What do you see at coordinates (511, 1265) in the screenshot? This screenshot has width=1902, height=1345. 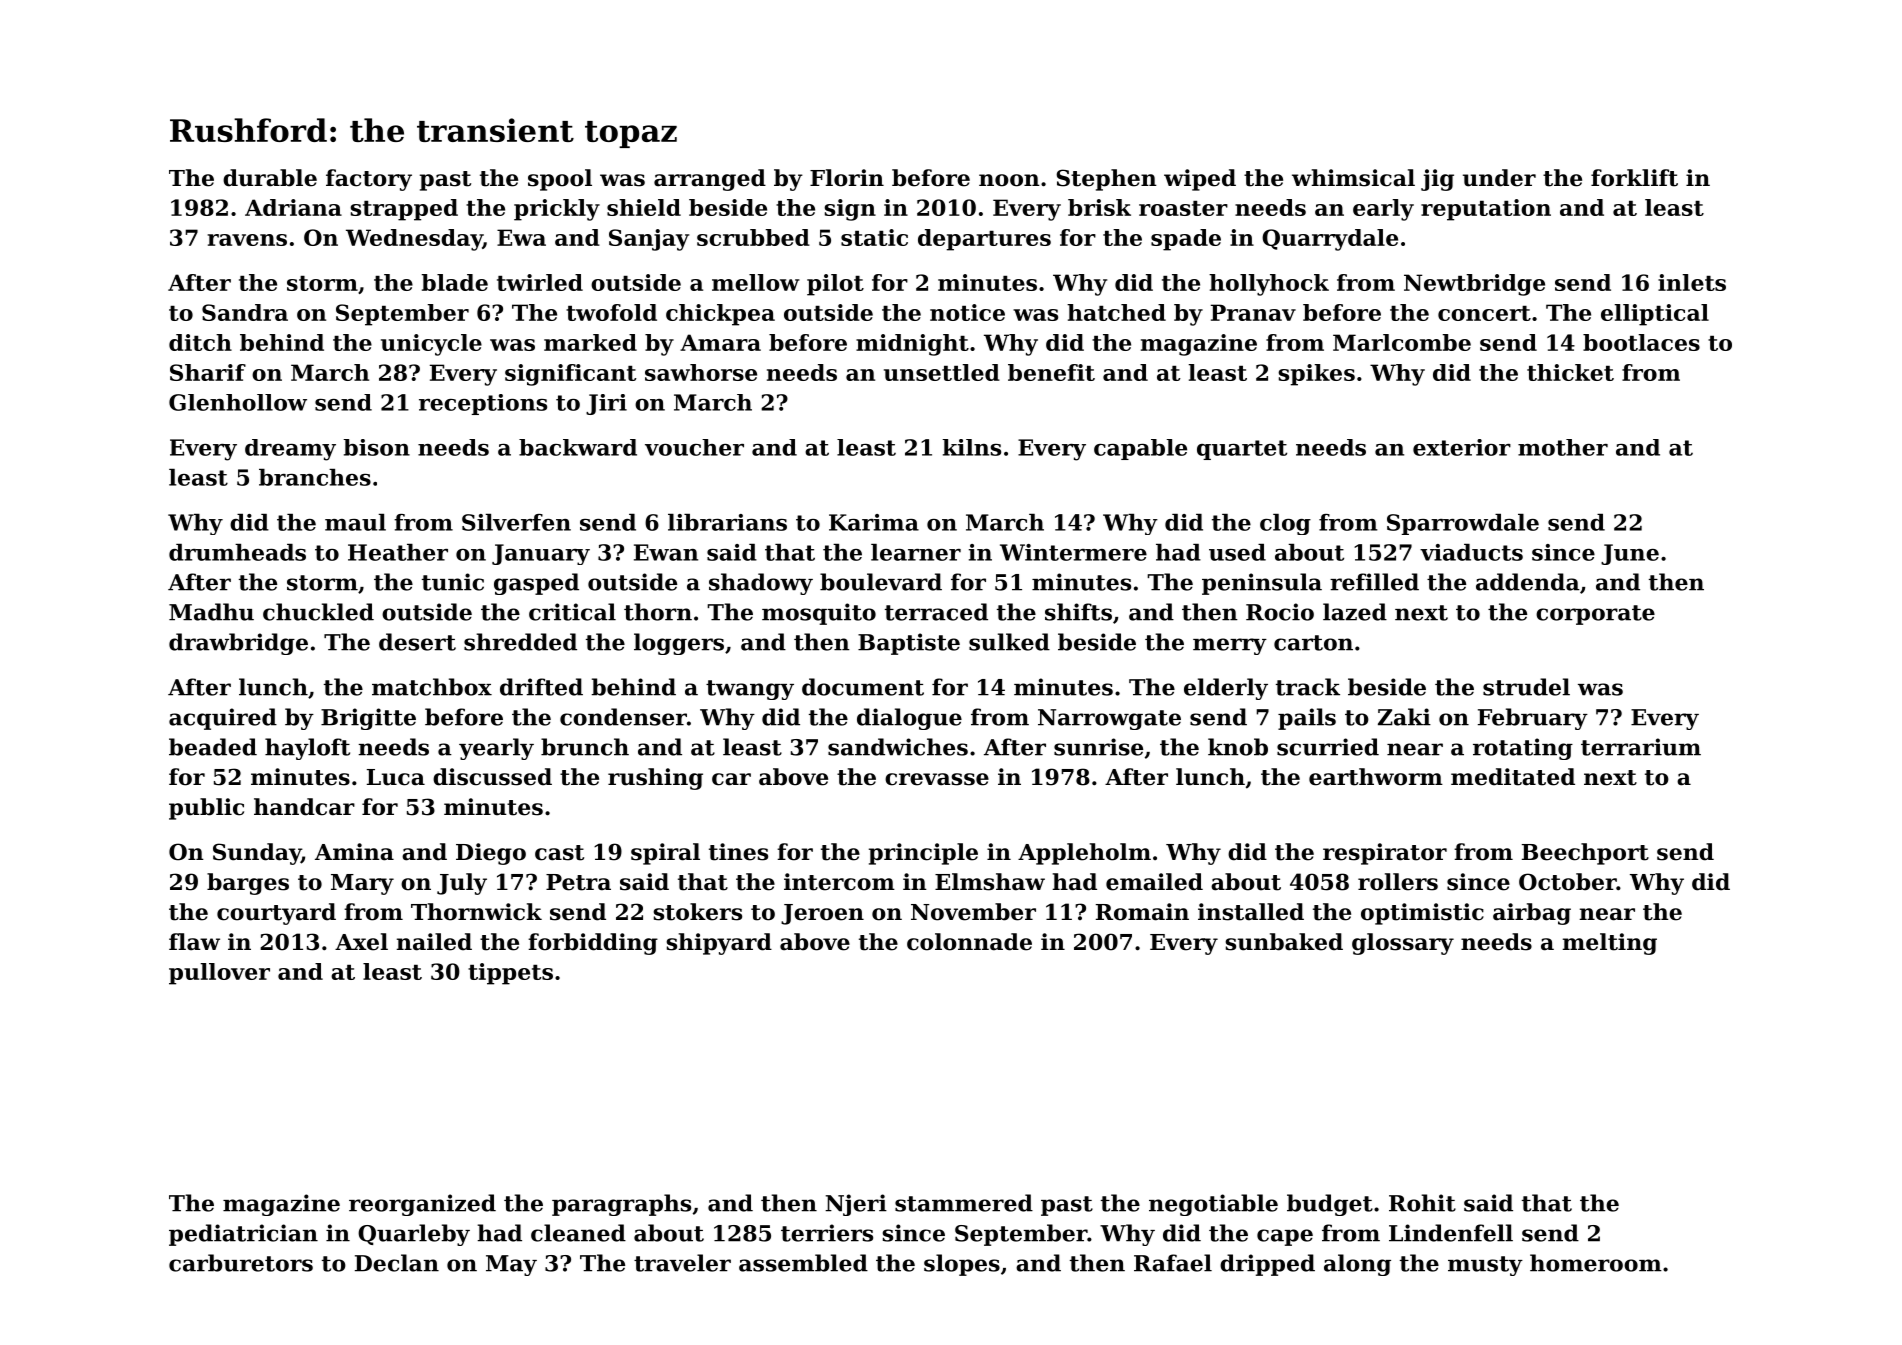 I see `May` at bounding box center [511, 1265].
